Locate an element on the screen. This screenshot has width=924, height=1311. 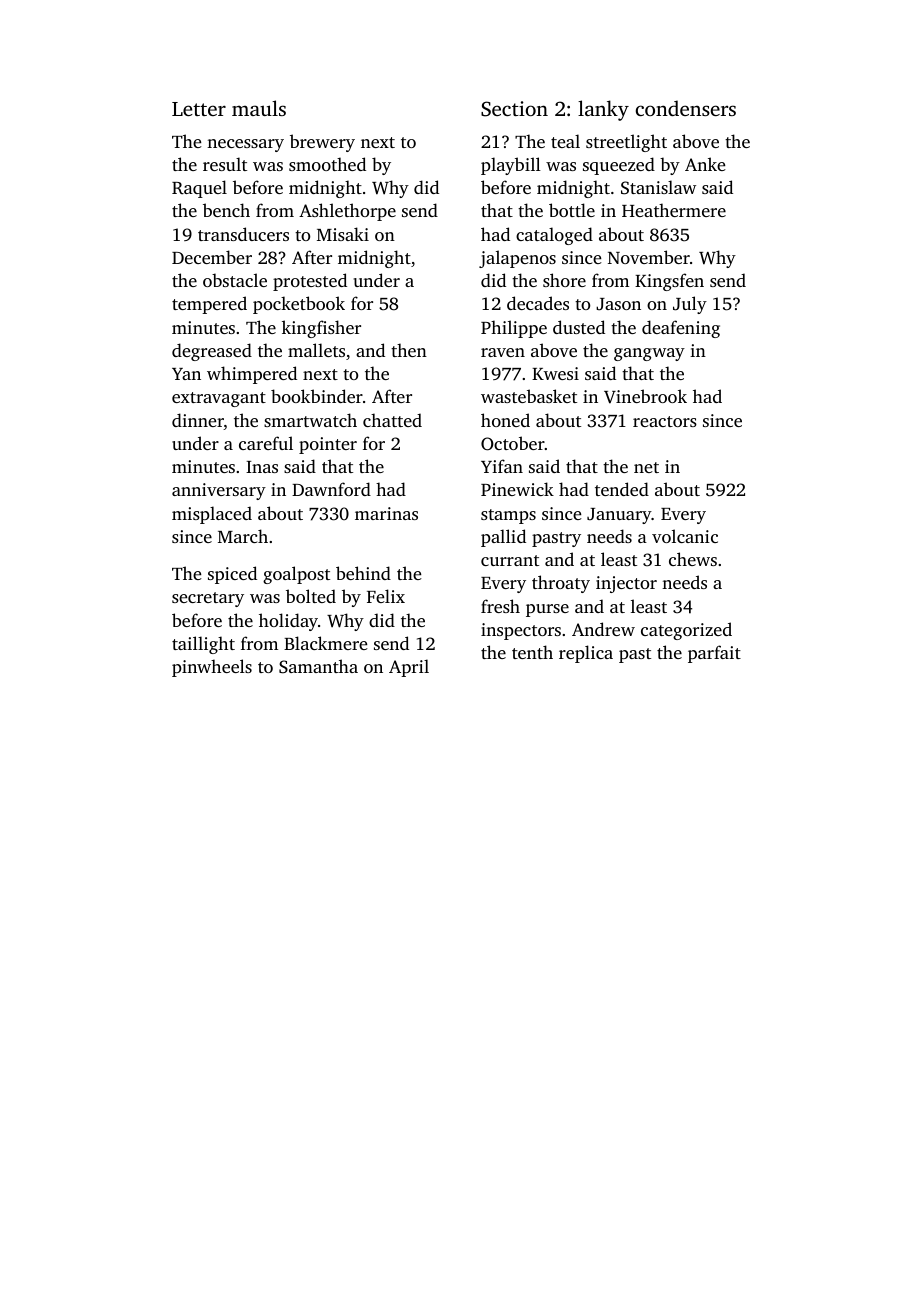
Anke is located at coordinates (705, 164).
